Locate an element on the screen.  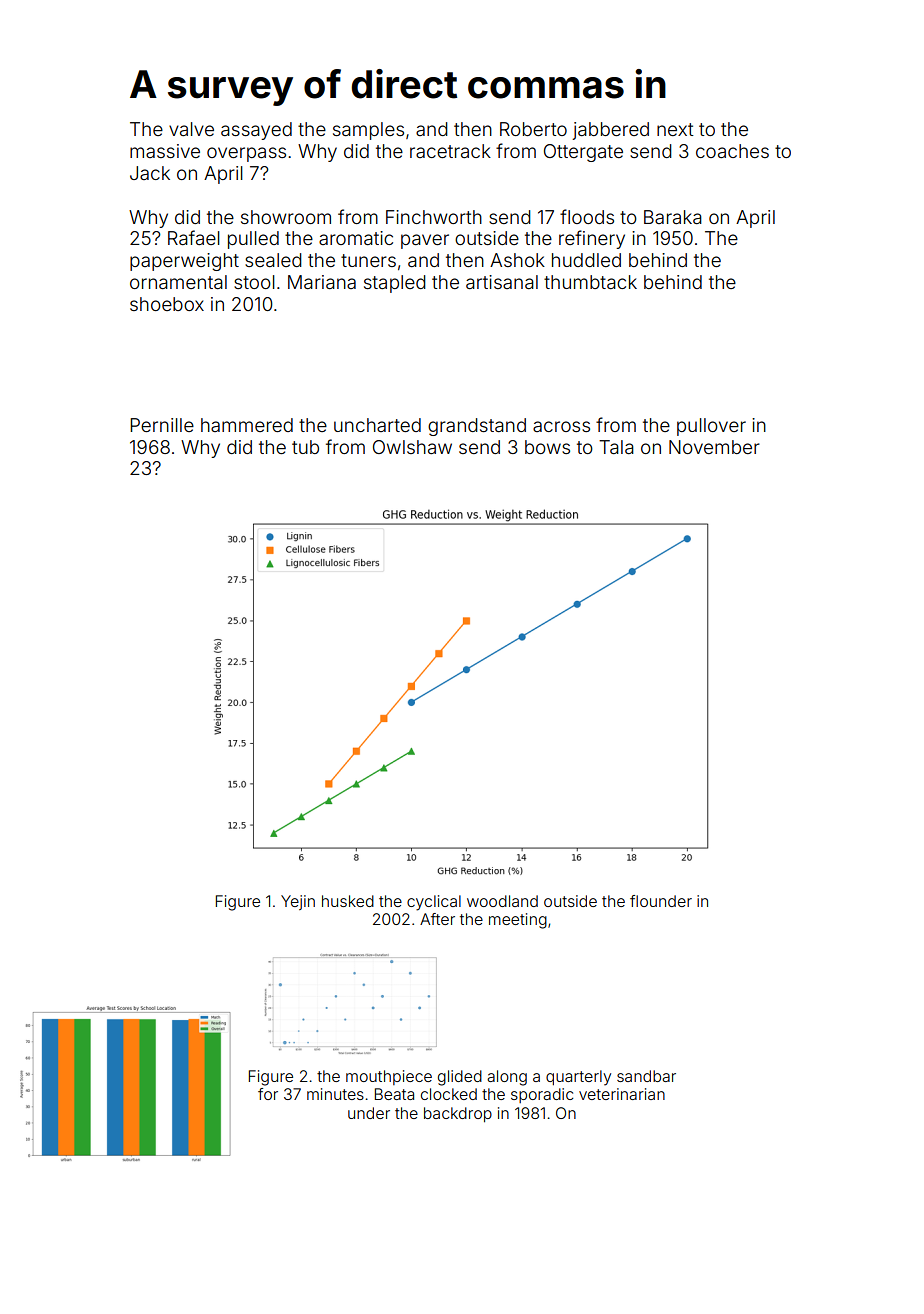
meeting is located at coordinates (518, 921).
